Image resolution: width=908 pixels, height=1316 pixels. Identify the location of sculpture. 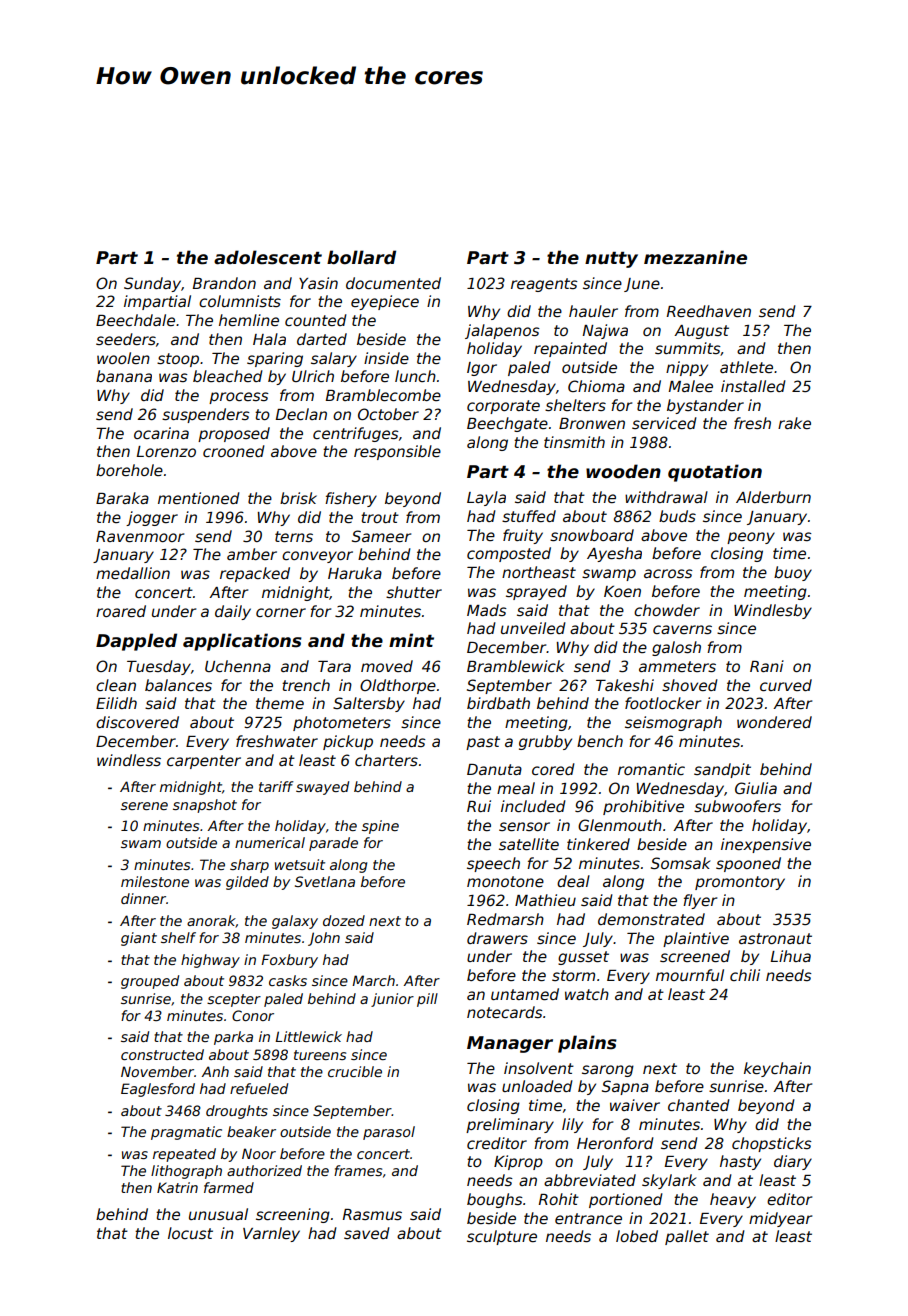
(502, 1237).
